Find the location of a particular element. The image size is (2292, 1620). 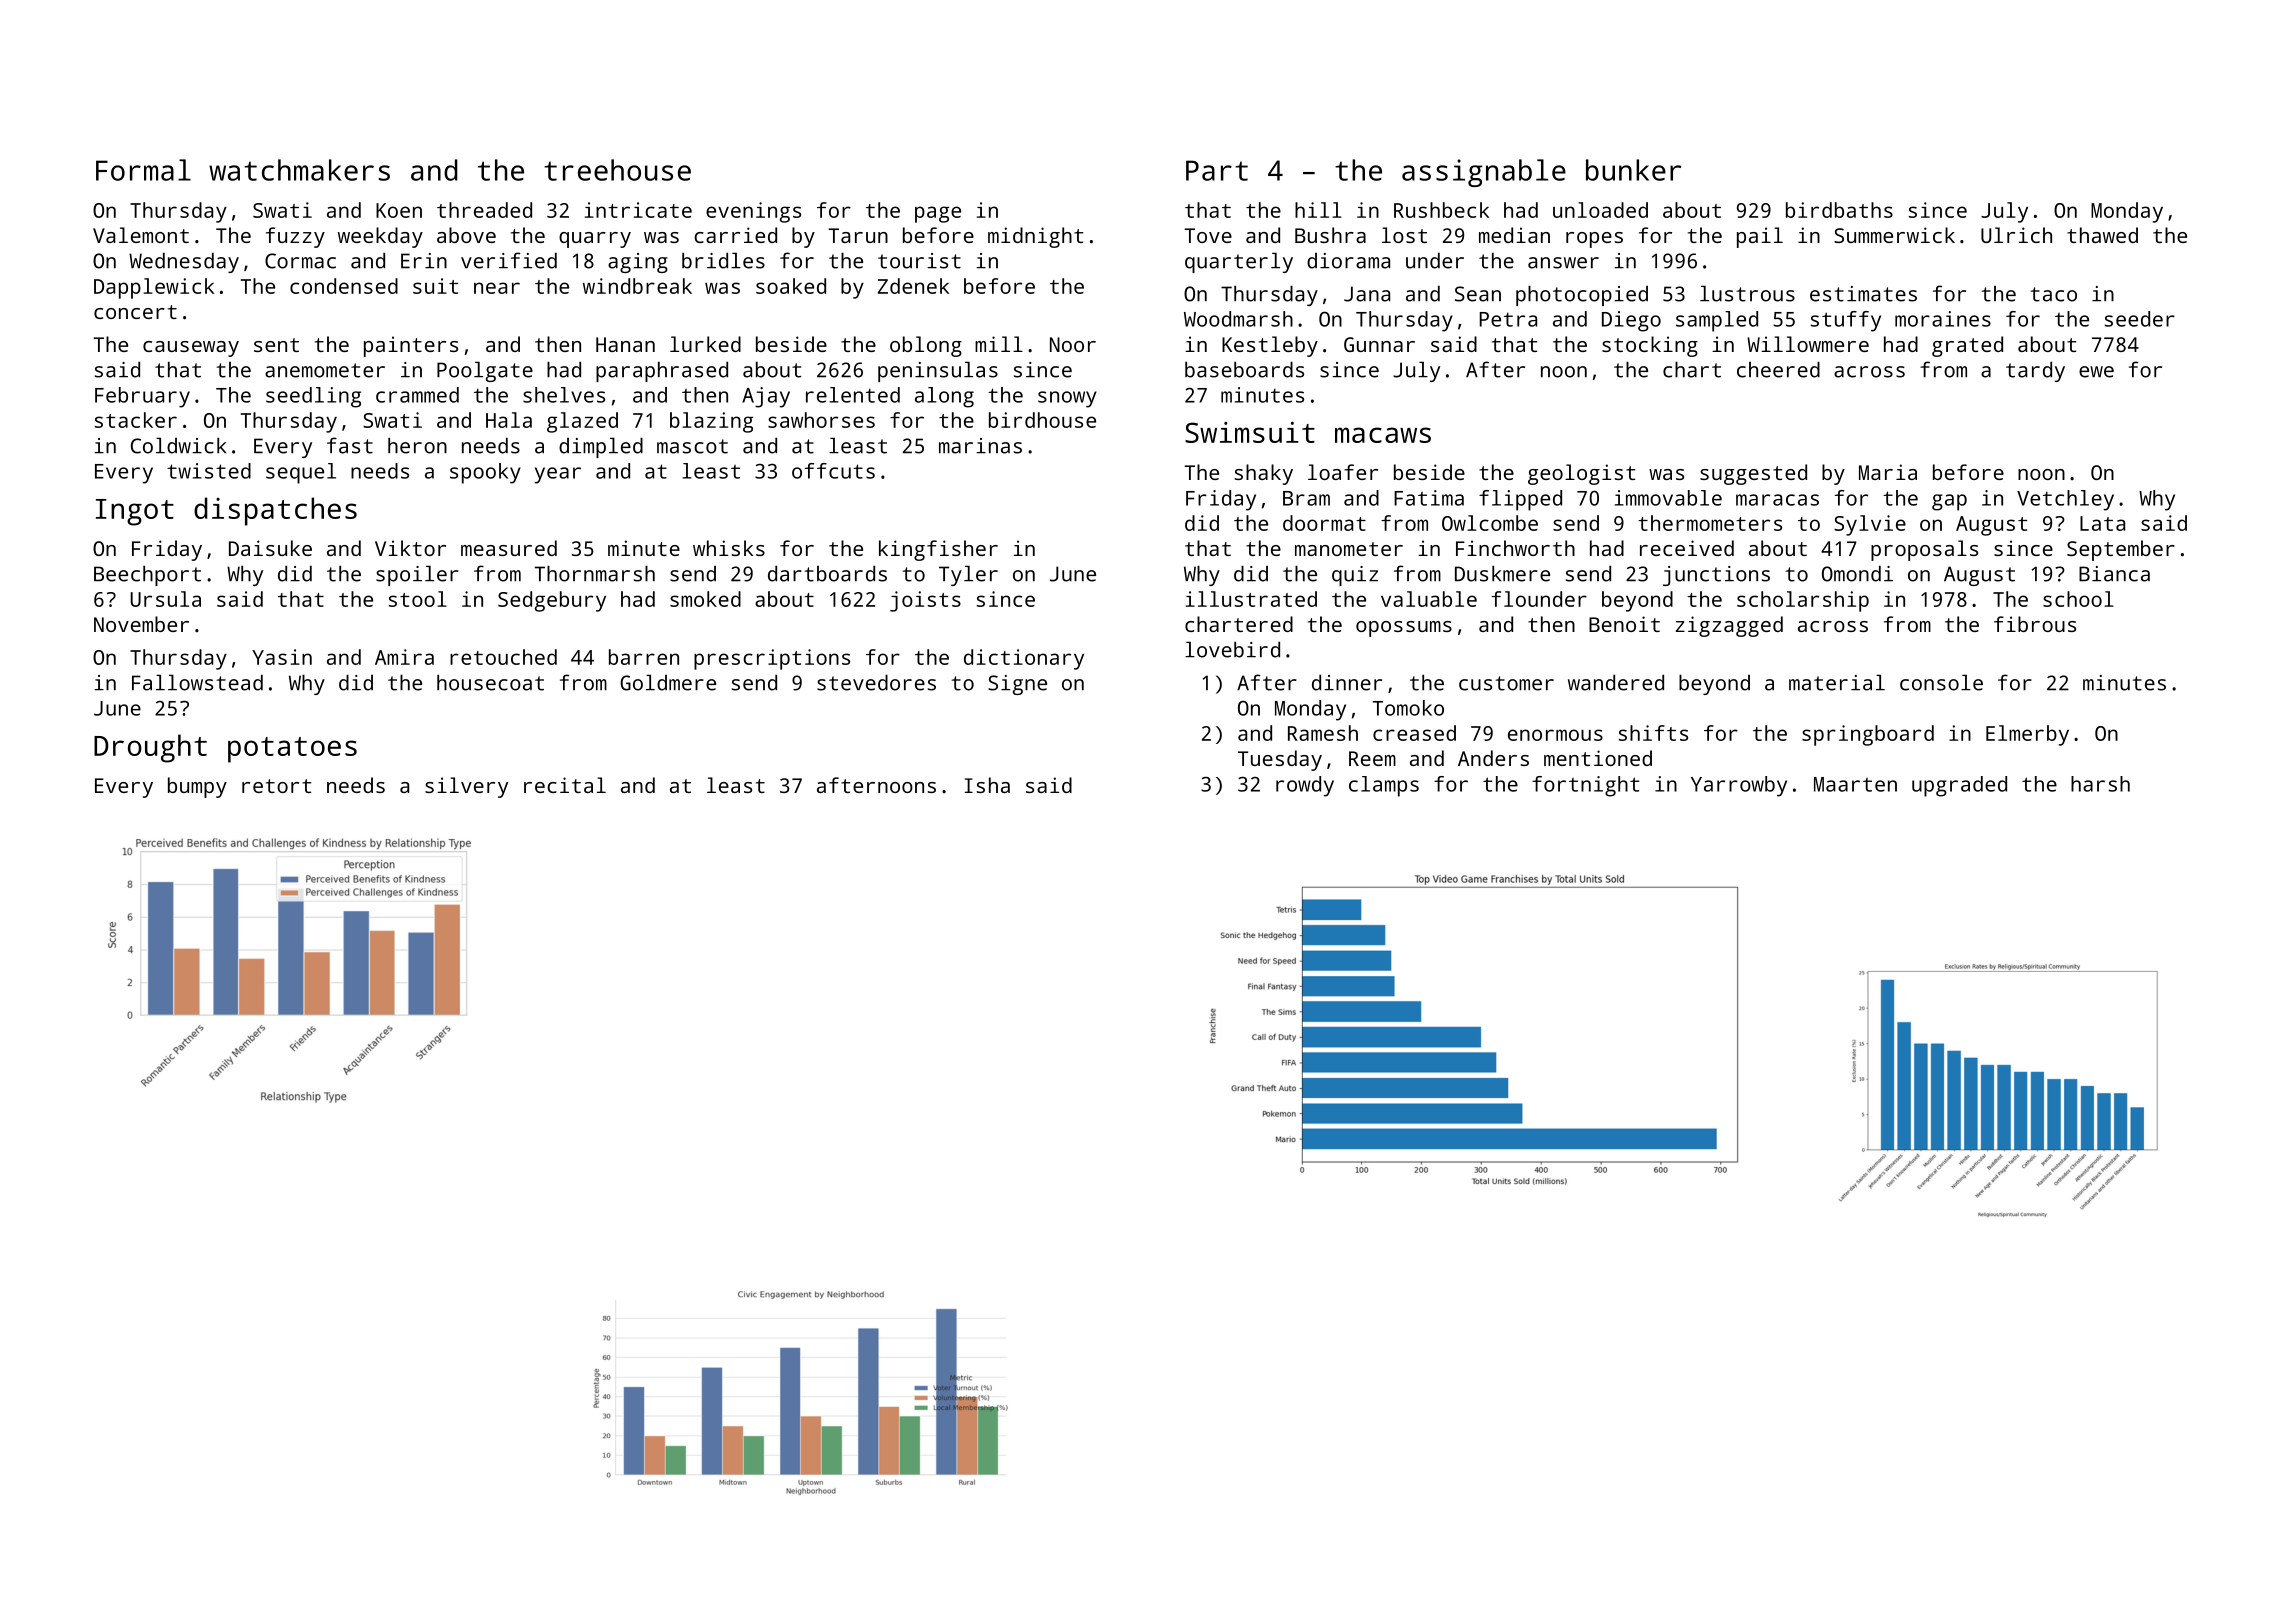

lovebird is located at coordinates (1232, 649).
